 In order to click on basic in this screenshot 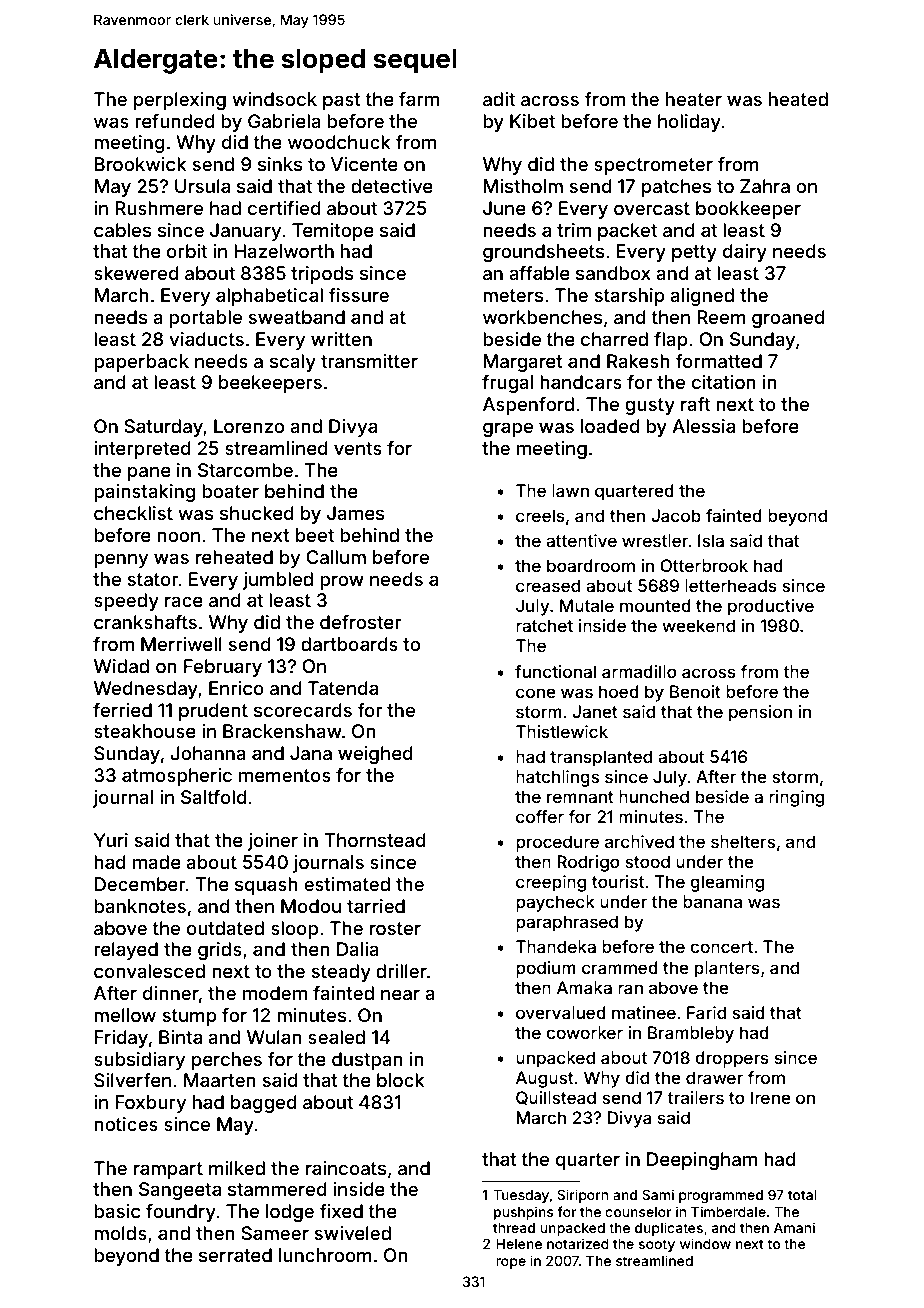, I will do `click(117, 1211)`.
